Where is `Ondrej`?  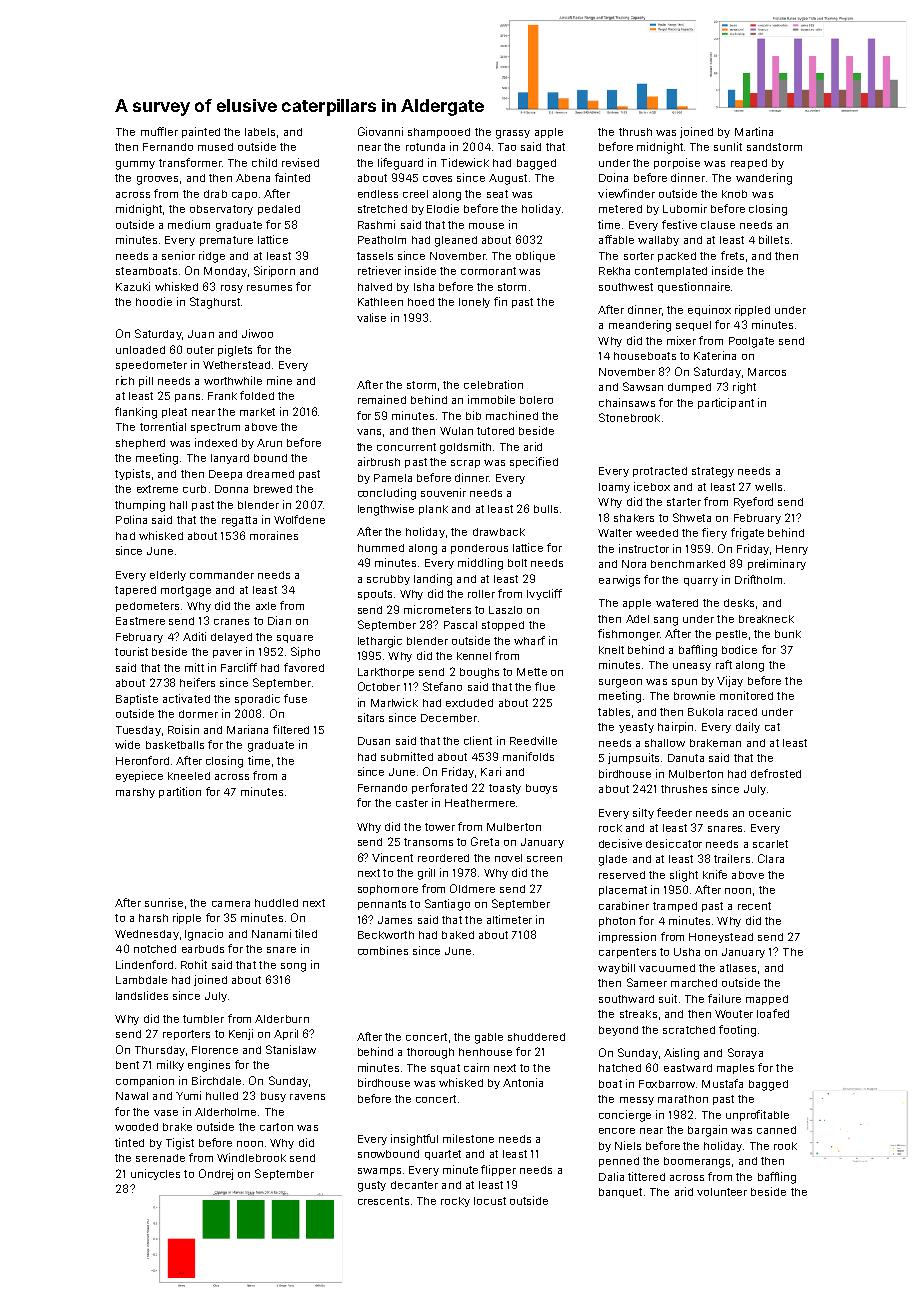
Ondrej is located at coordinates (216, 1174).
